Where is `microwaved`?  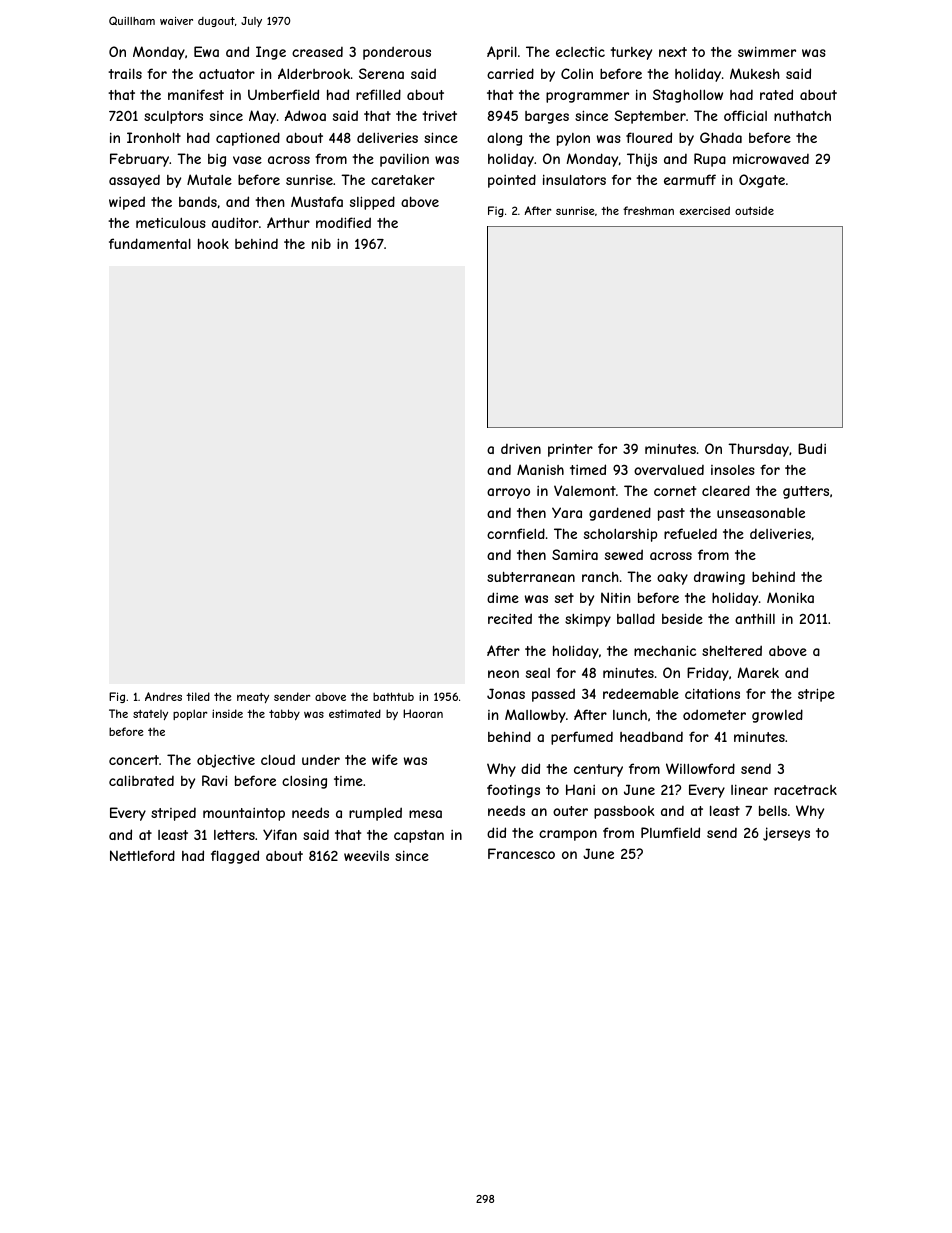 microwaved is located at coordinates (771, 159).
